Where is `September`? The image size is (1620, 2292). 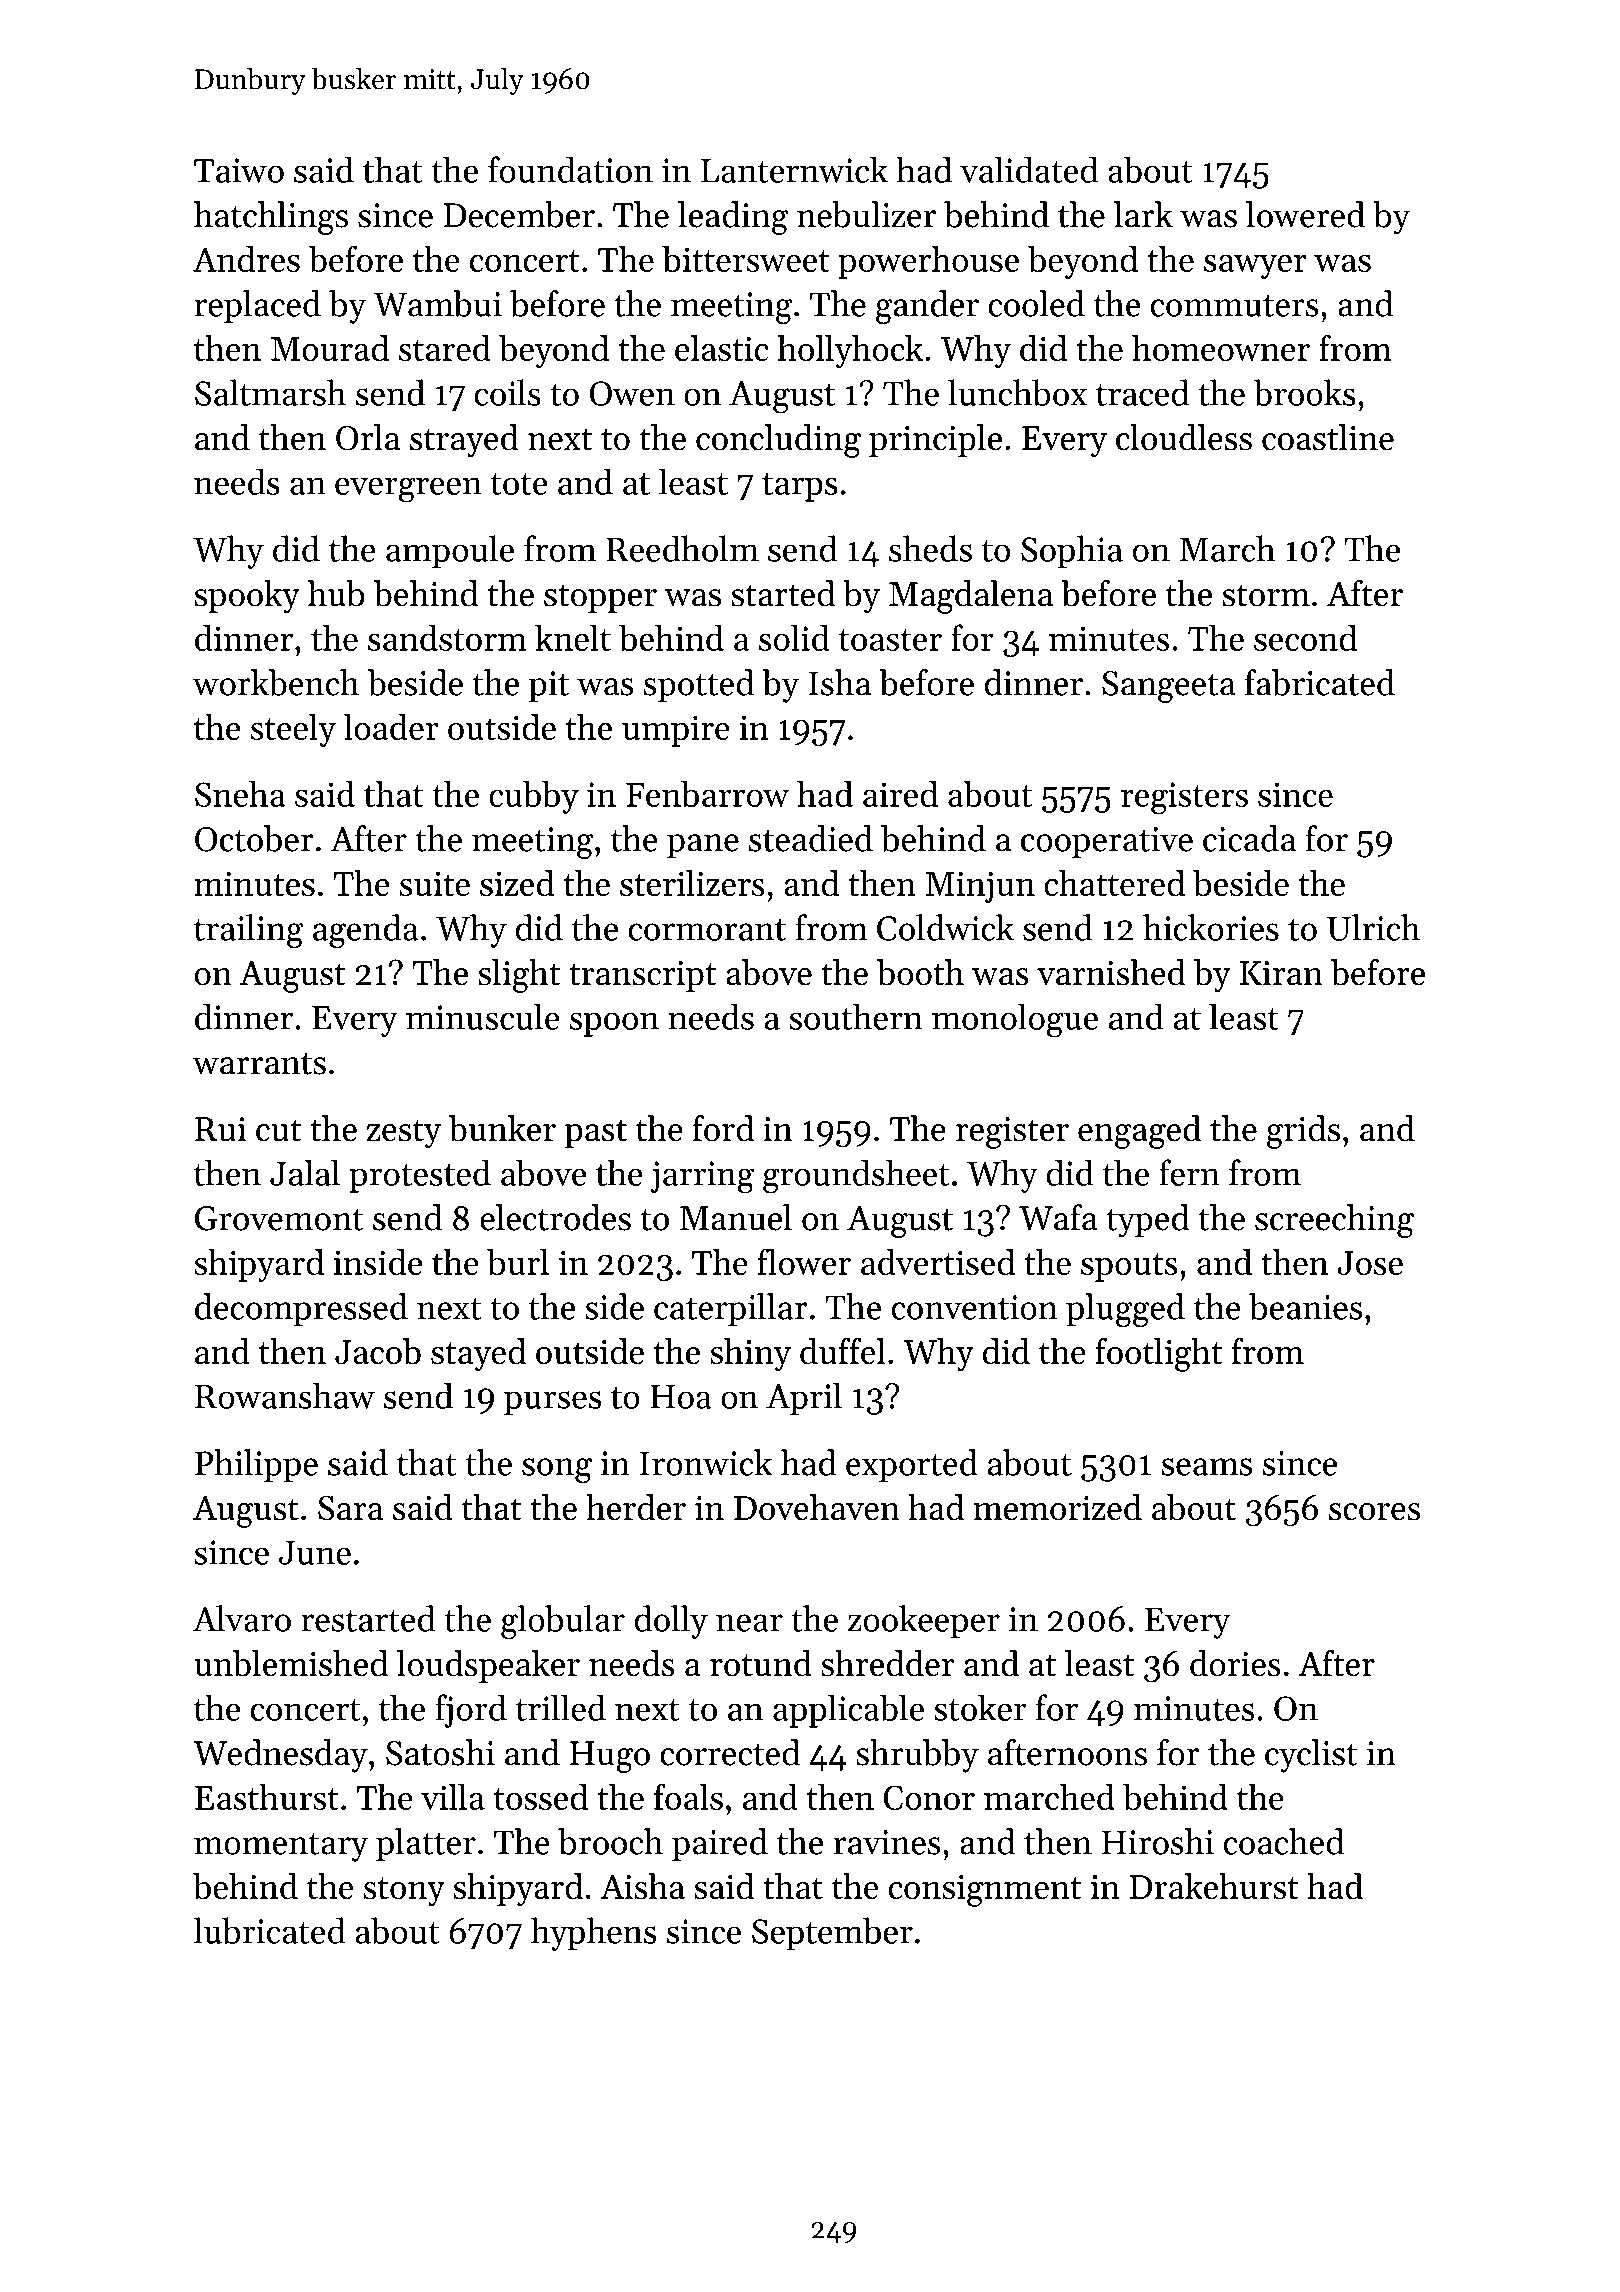 September is located at coordinates (832, 1934).
